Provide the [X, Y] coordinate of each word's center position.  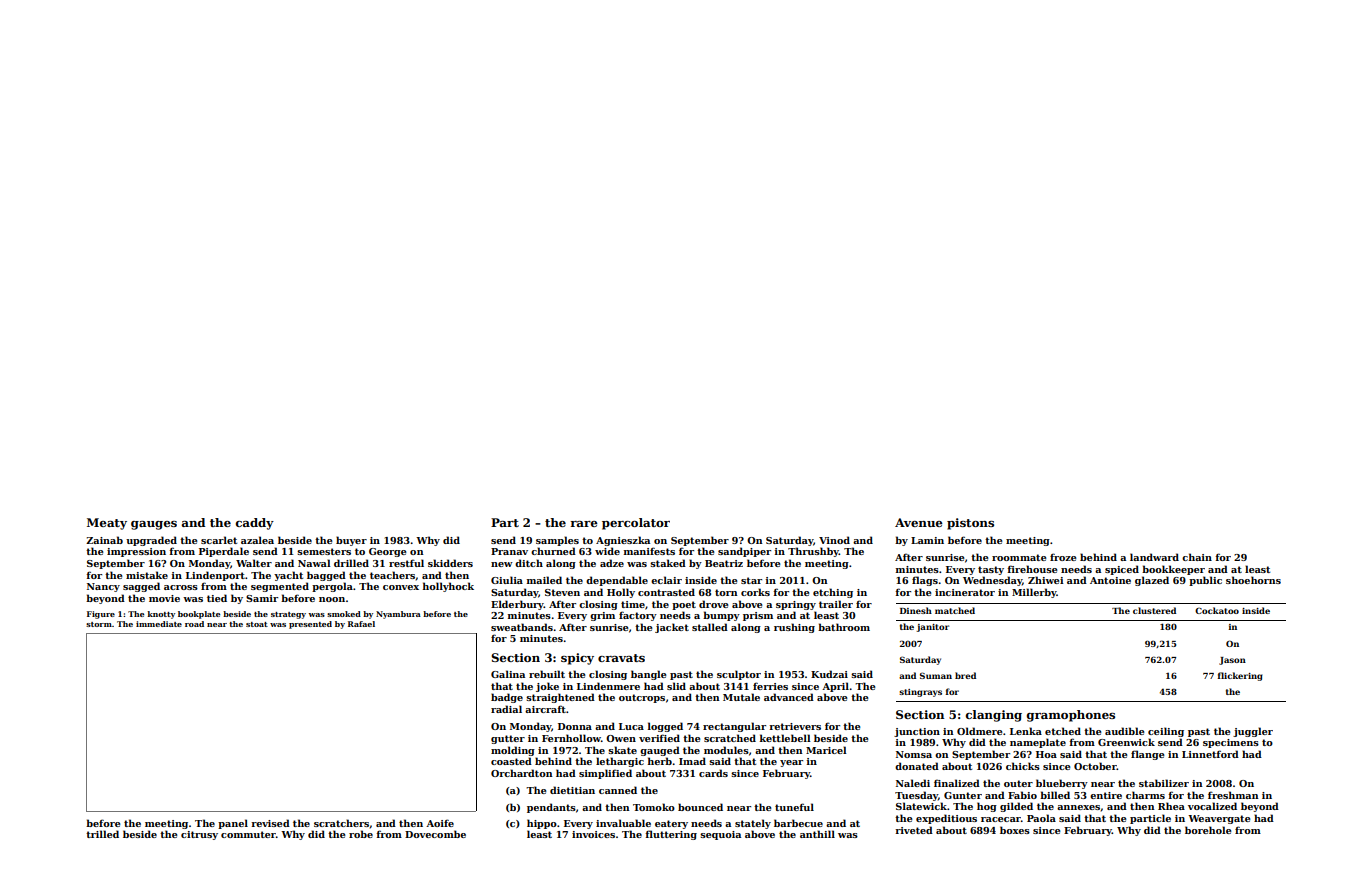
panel [233, 824]
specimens [1231, 743]
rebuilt [547, 674]
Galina [508, 674]
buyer [351, 541]
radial [506, 709]
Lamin [927, 540]
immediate [159, 624]
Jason [1232, 661]
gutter [508, 739]
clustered [1154, 610]
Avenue [919, 522]
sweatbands [522, 627]
